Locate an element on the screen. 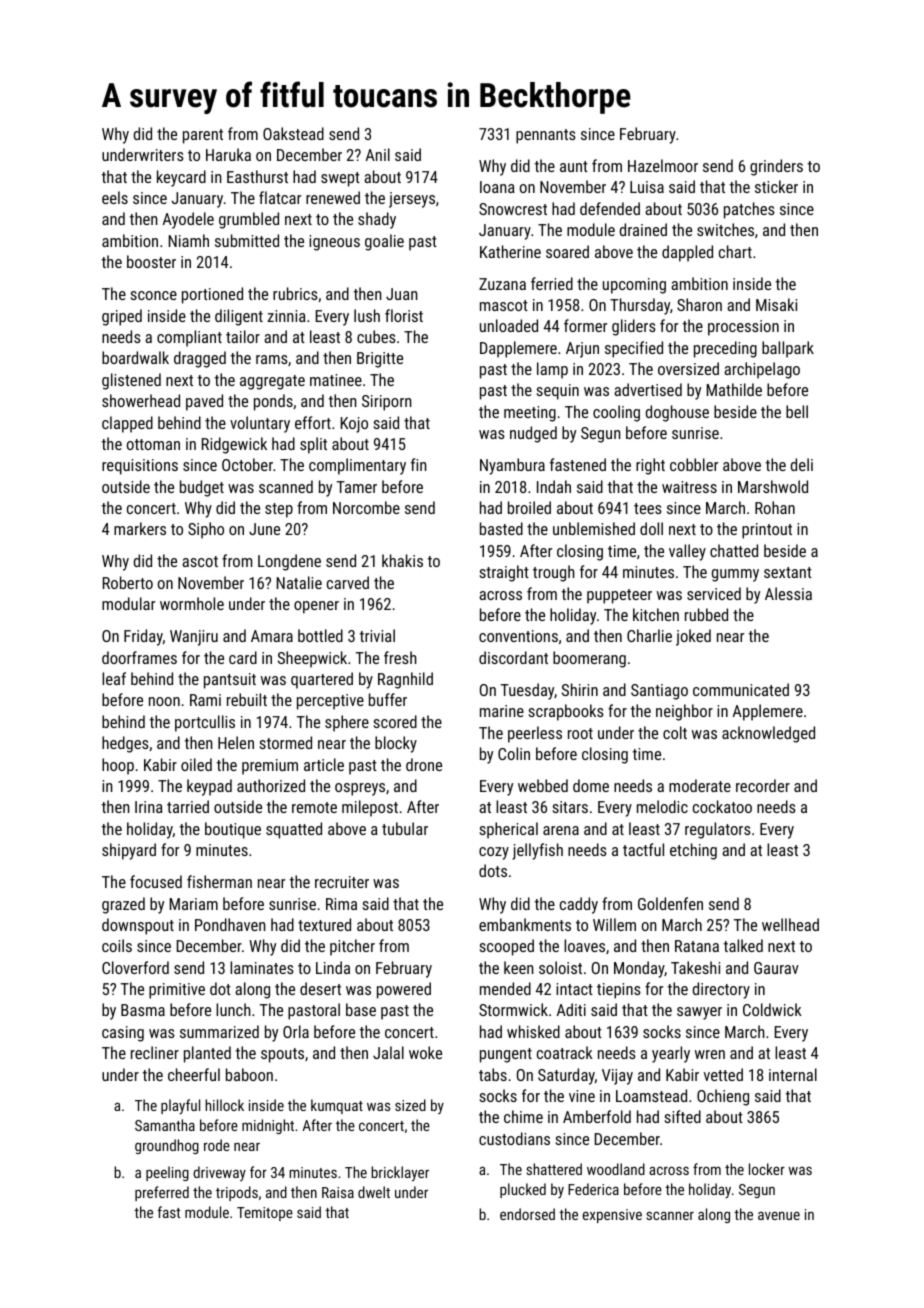 The width and height of the screenshot is (924, 1308). recorder is located at coordinates (763, 785).
